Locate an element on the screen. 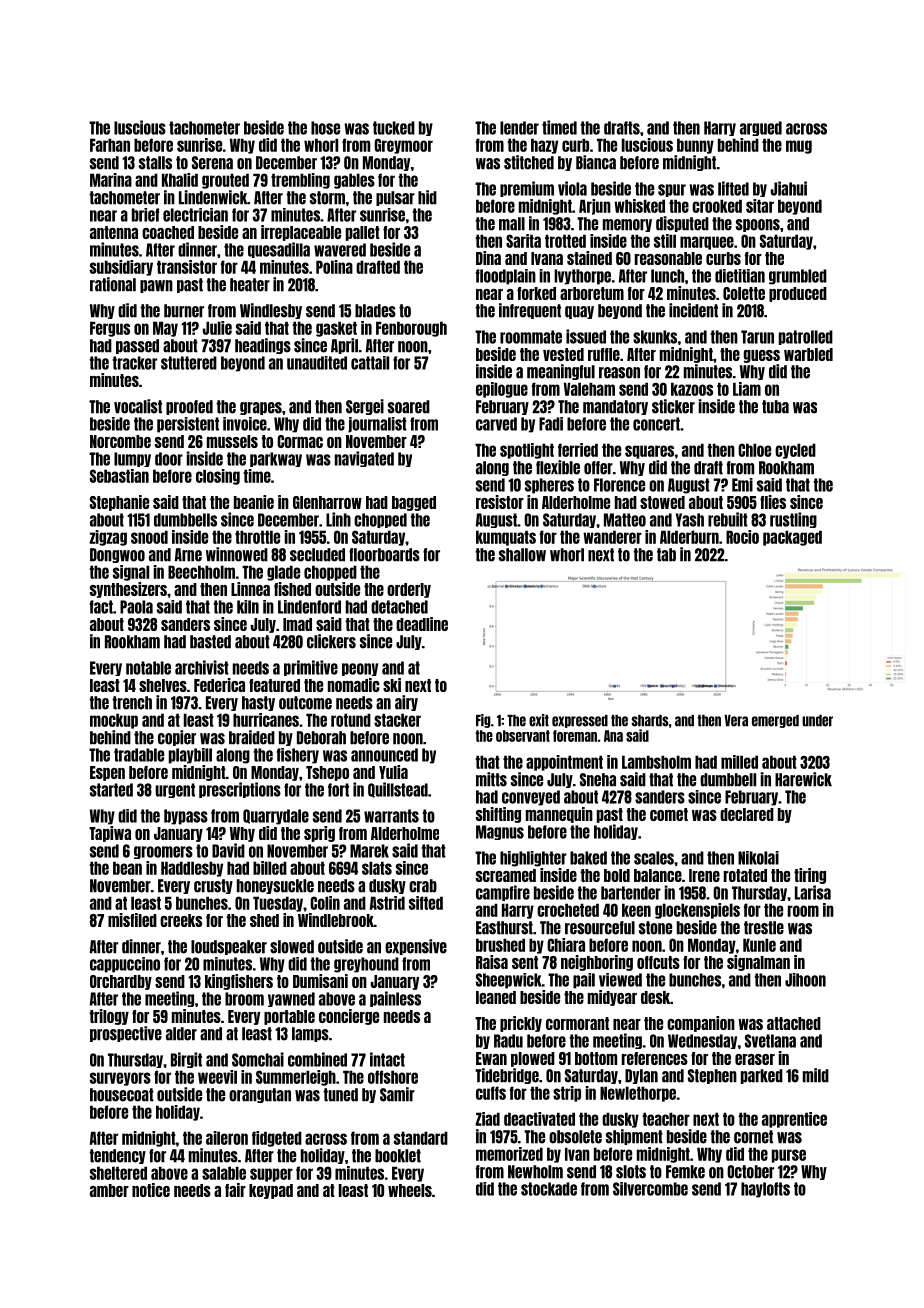 The image size is (924, 1308). stacker is located at coordinates (397, 720).
